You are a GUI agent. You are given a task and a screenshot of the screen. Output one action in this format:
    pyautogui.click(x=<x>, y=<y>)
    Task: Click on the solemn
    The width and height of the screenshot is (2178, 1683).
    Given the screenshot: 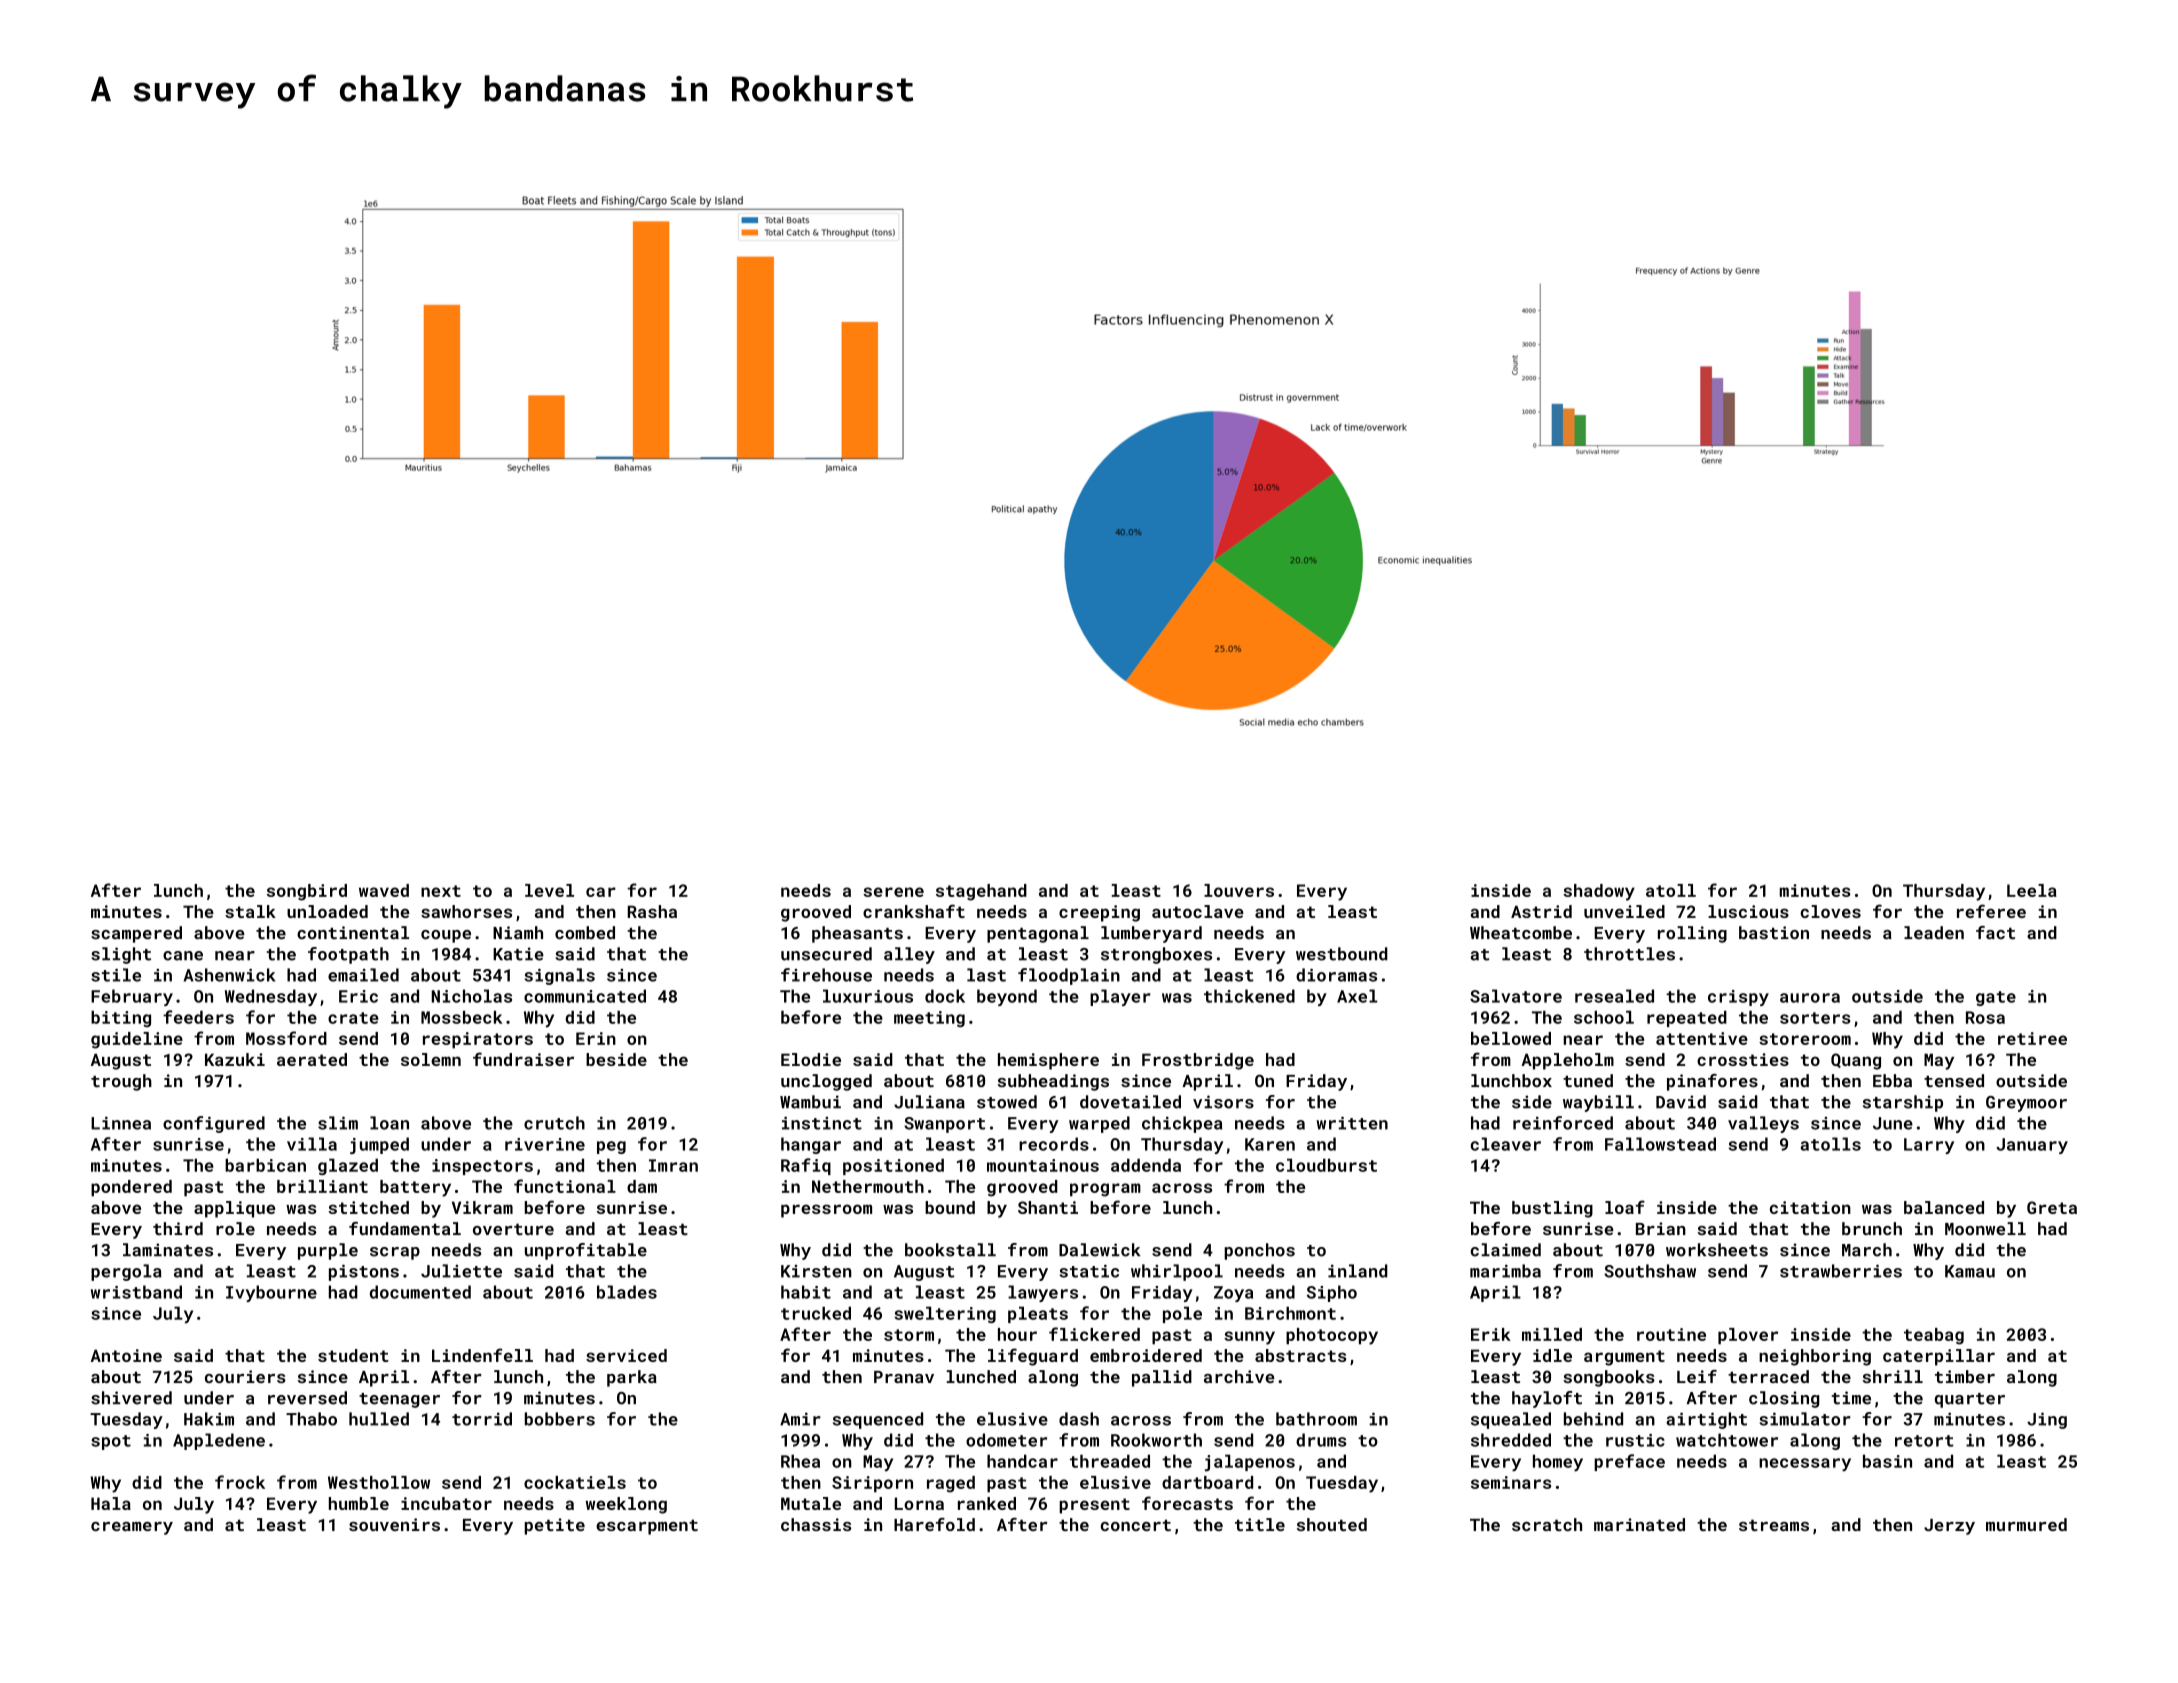 What is the action you would take?
    pyautogui.click(x=431, y=1059)
